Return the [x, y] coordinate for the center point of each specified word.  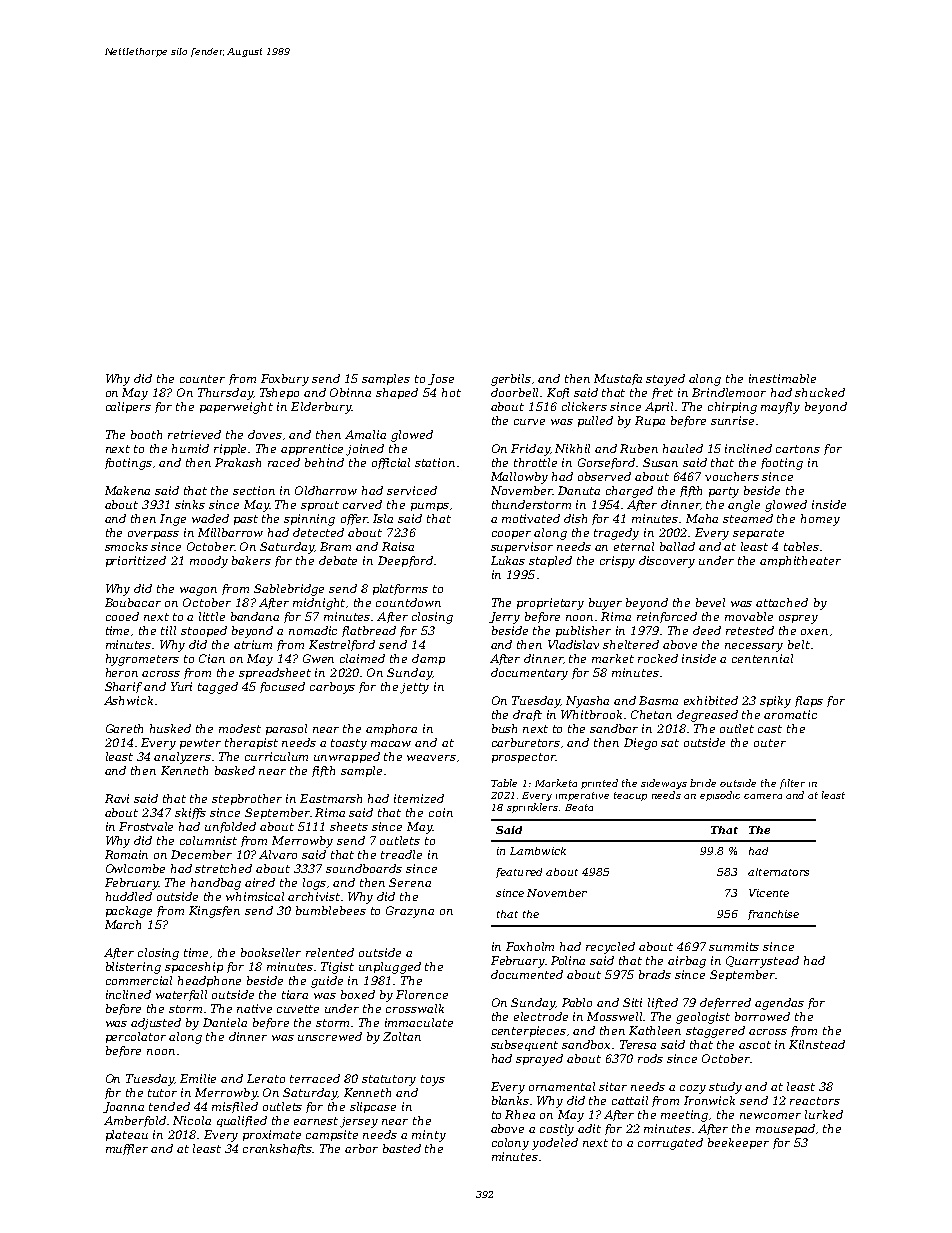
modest [240, 728]
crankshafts [278, 1149]
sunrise [732, 420]
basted [402, 1148]
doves [265, 434]
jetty [414, 688]
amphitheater [800, 561]
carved [362, 504]
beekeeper [738, 1143]
